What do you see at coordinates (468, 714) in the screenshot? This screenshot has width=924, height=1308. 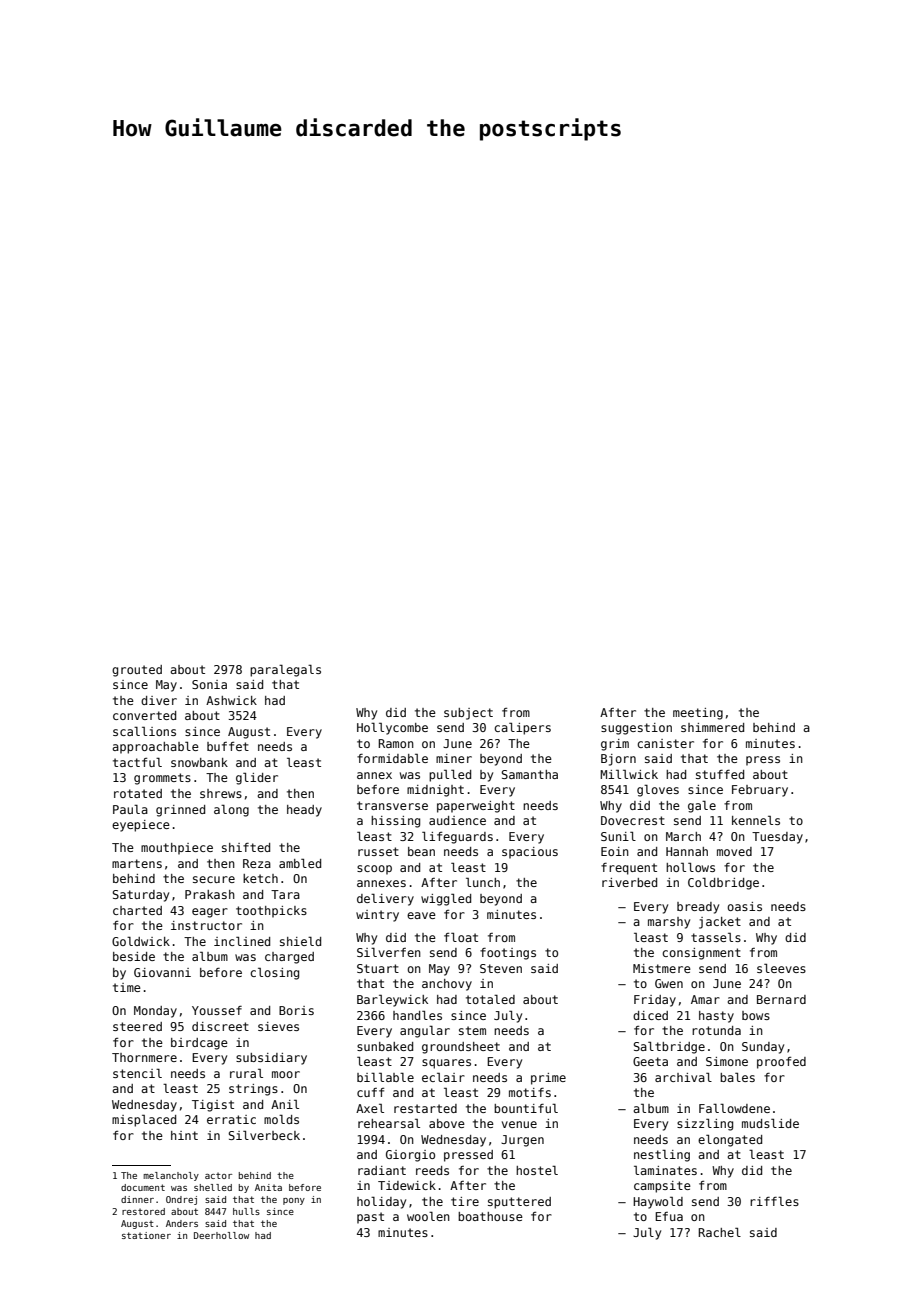 I see `subject` at bounding box center [468, 714].
